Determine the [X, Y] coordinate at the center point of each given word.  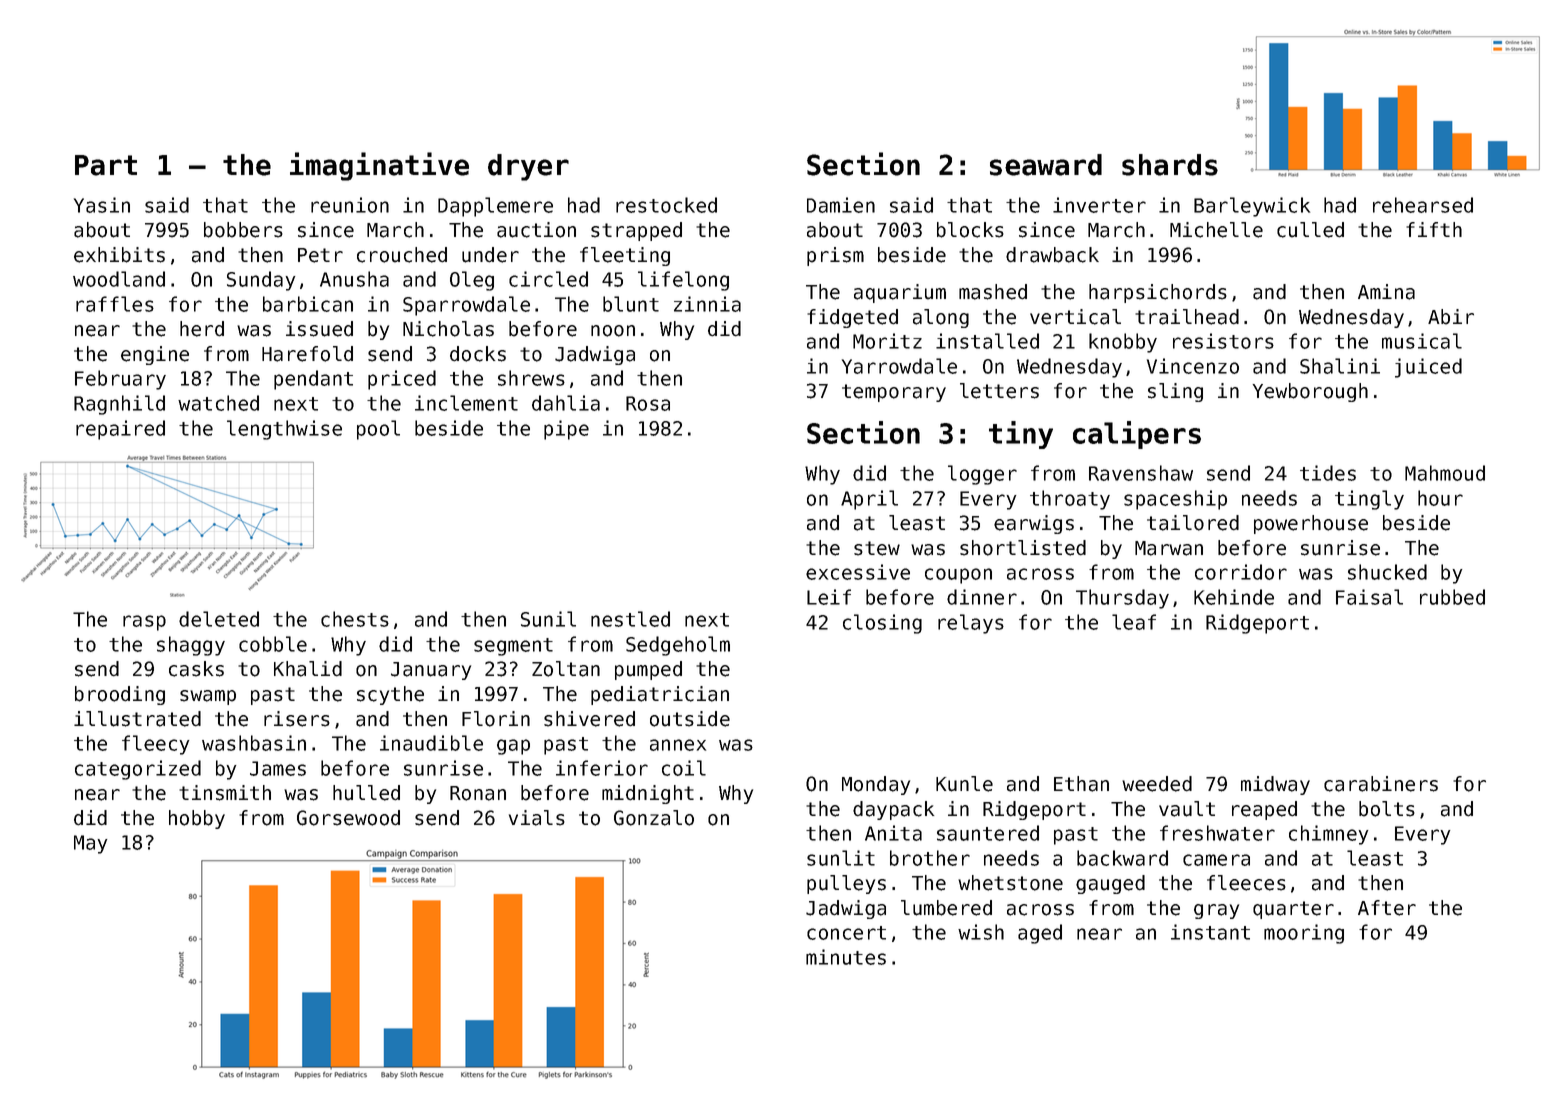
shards [1170, 165]
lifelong [683, 281]
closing [882, 624]
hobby [197, 819]
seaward [1046, 165]
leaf [1134, 622]
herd [202, 329]
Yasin [102, 205]
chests [355, 619]
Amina [1386, 292]
